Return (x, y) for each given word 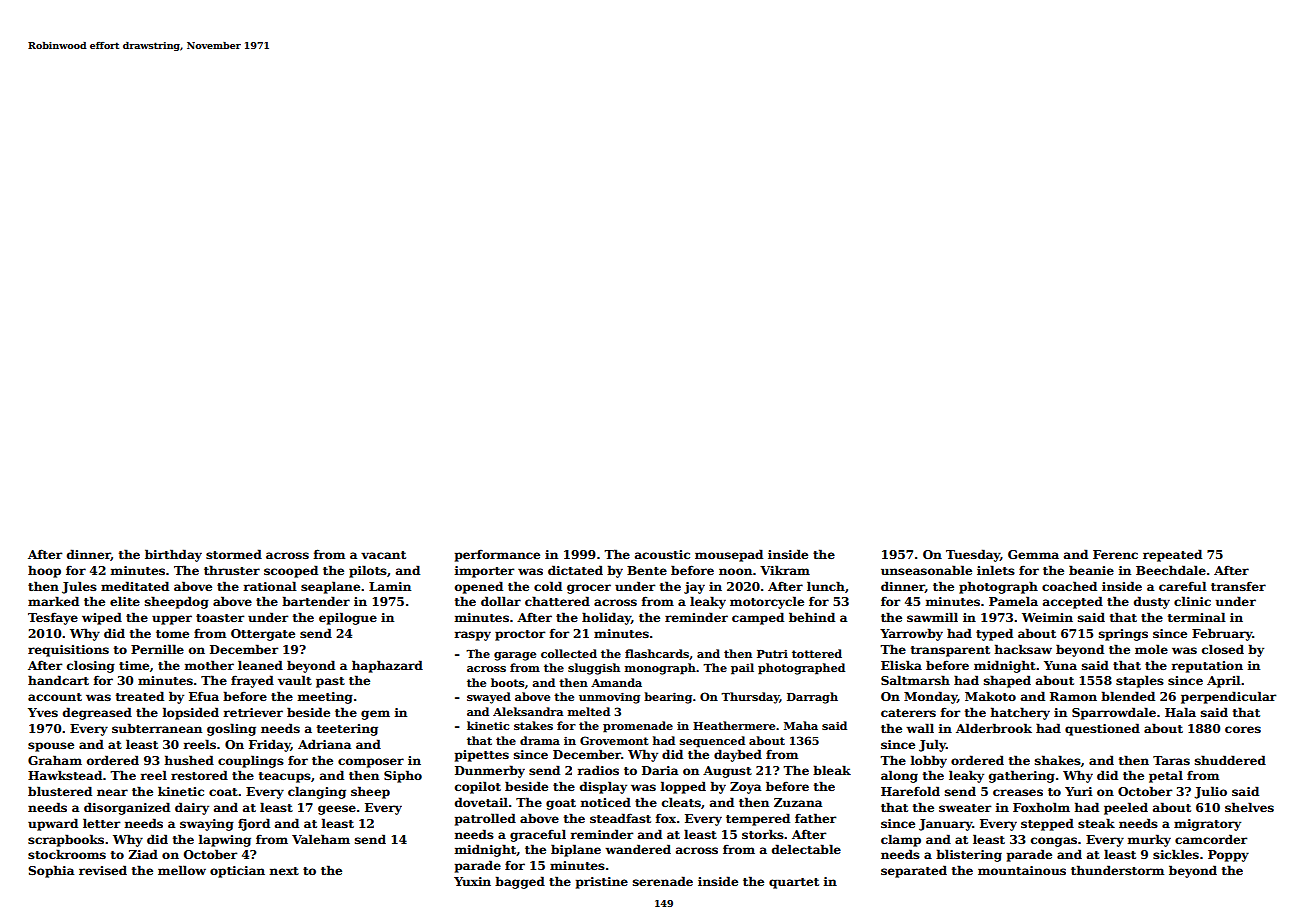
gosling (231, 729)
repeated (1172, 555)
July (932, 745)
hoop (44, 571)
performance (497, 555)
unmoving (609, 698)
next (284, 871)
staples (1140, 681)
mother (209, 665)
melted (589, 711)
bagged (520, 882)
